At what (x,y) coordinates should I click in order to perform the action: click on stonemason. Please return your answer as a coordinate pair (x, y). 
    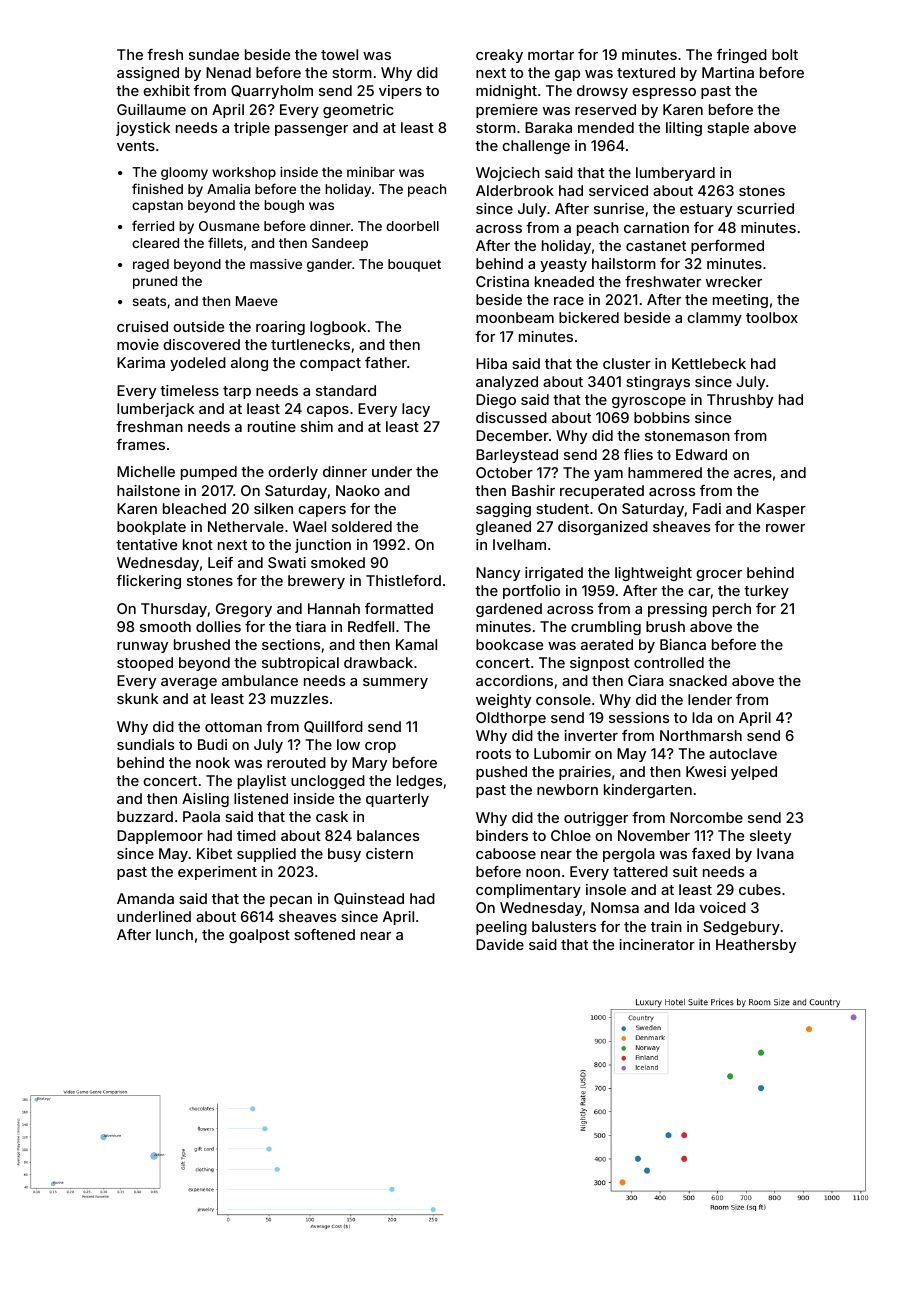
    Looking at the image, I should click on (687, 436).
